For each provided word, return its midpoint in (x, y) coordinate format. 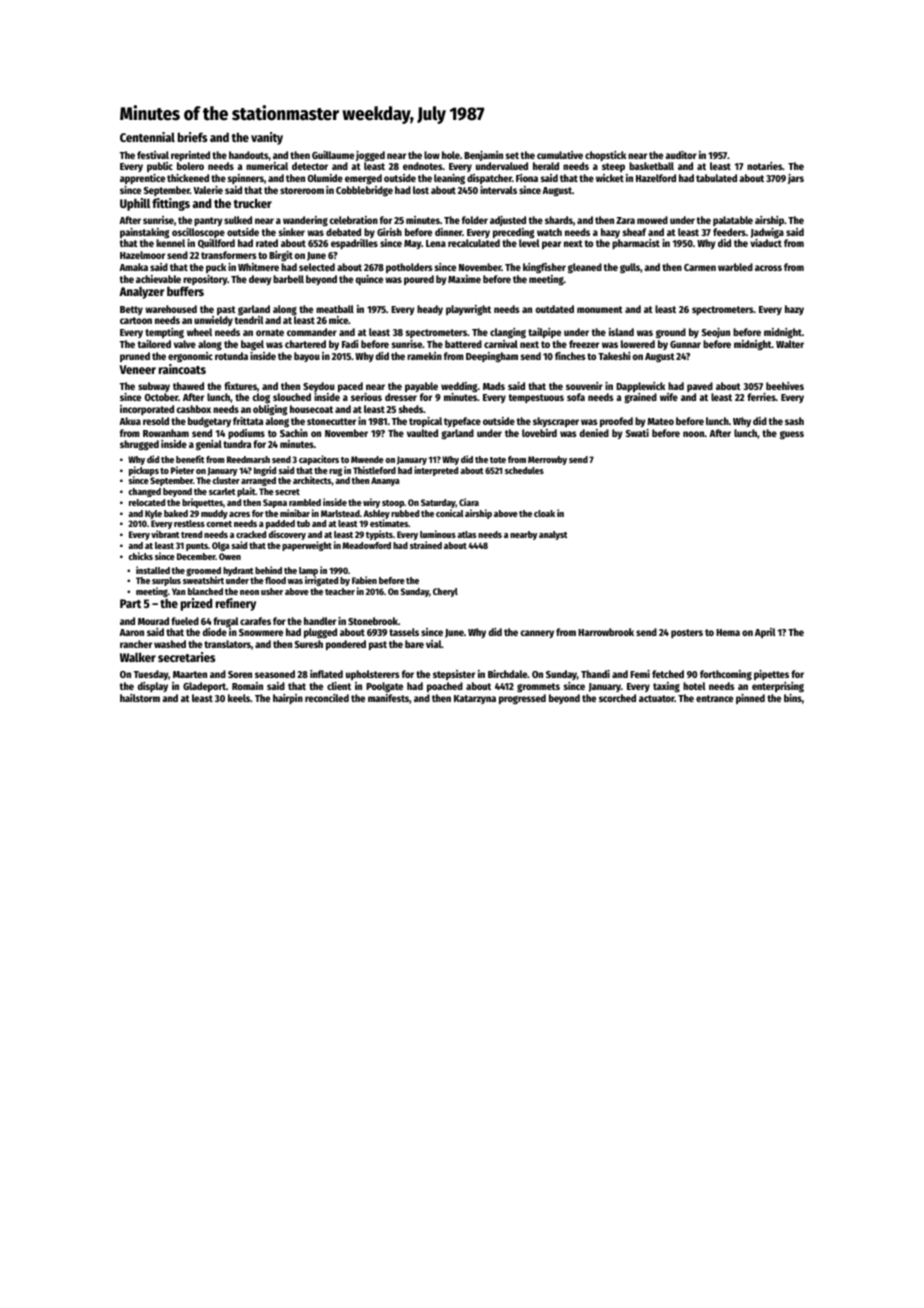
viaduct (766, 243)
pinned (750, 699)
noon (693, 434)
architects (312, 480)
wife (669, 397)
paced (350, 387)
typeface (462, 422)
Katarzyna (475, 699)
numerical (267, 166)
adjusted (508, 221)
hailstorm (140, 698)
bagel (252, 345)
